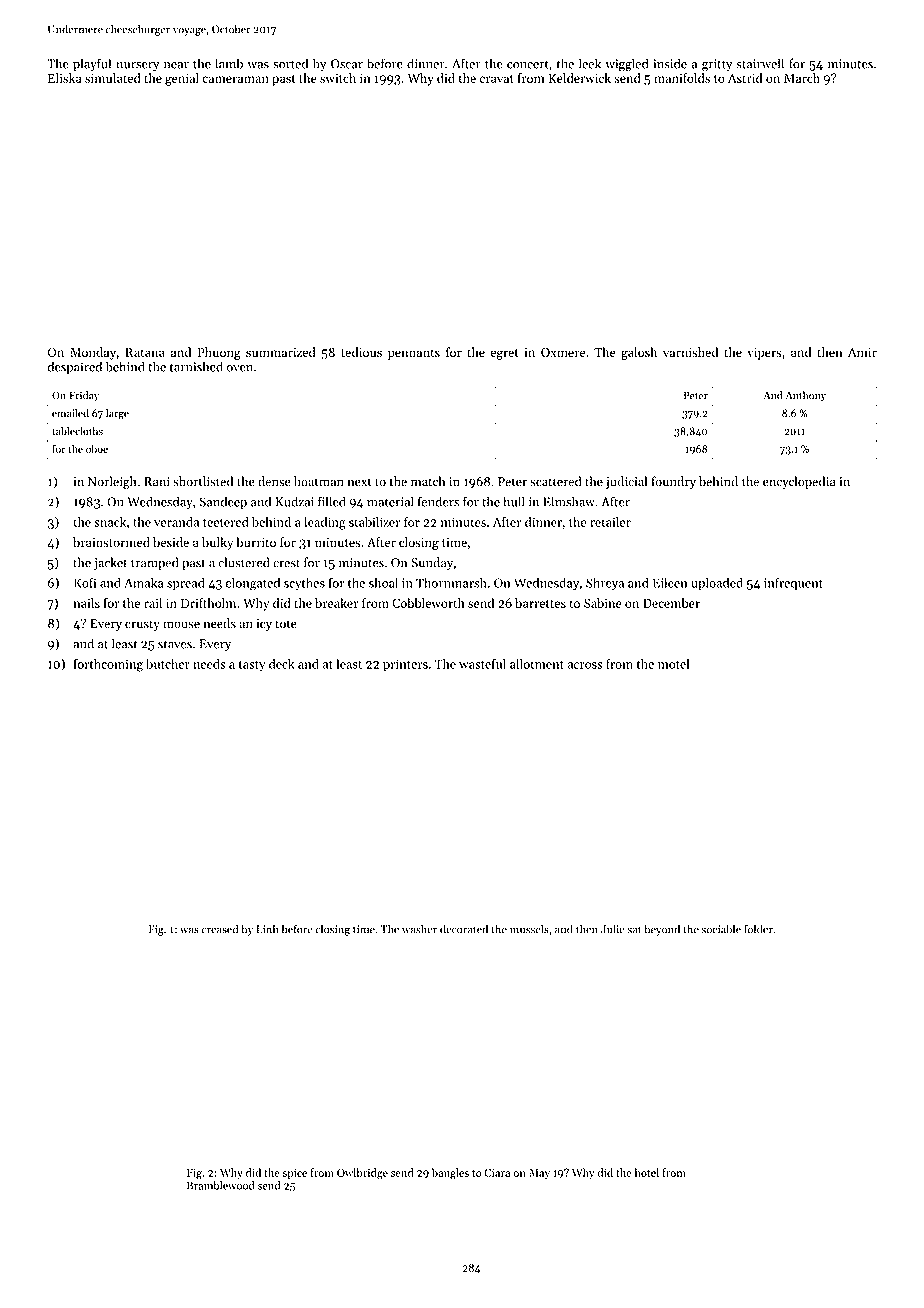  What do you see at coordinates (182, 79) in the image?
I see `genial` at bounding box center [182, 79].
